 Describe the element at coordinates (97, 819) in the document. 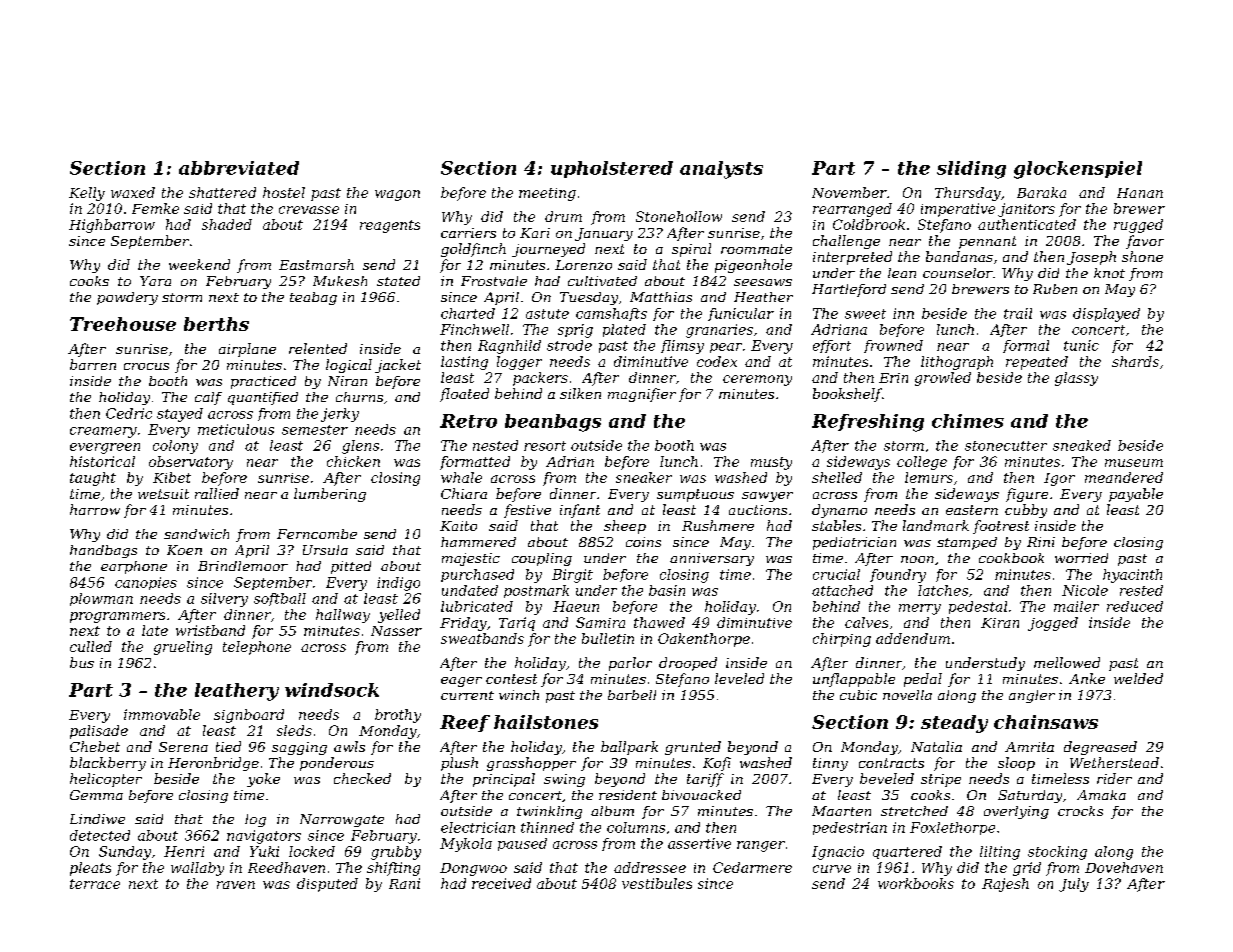

I see `Lindiwe` at that location.
